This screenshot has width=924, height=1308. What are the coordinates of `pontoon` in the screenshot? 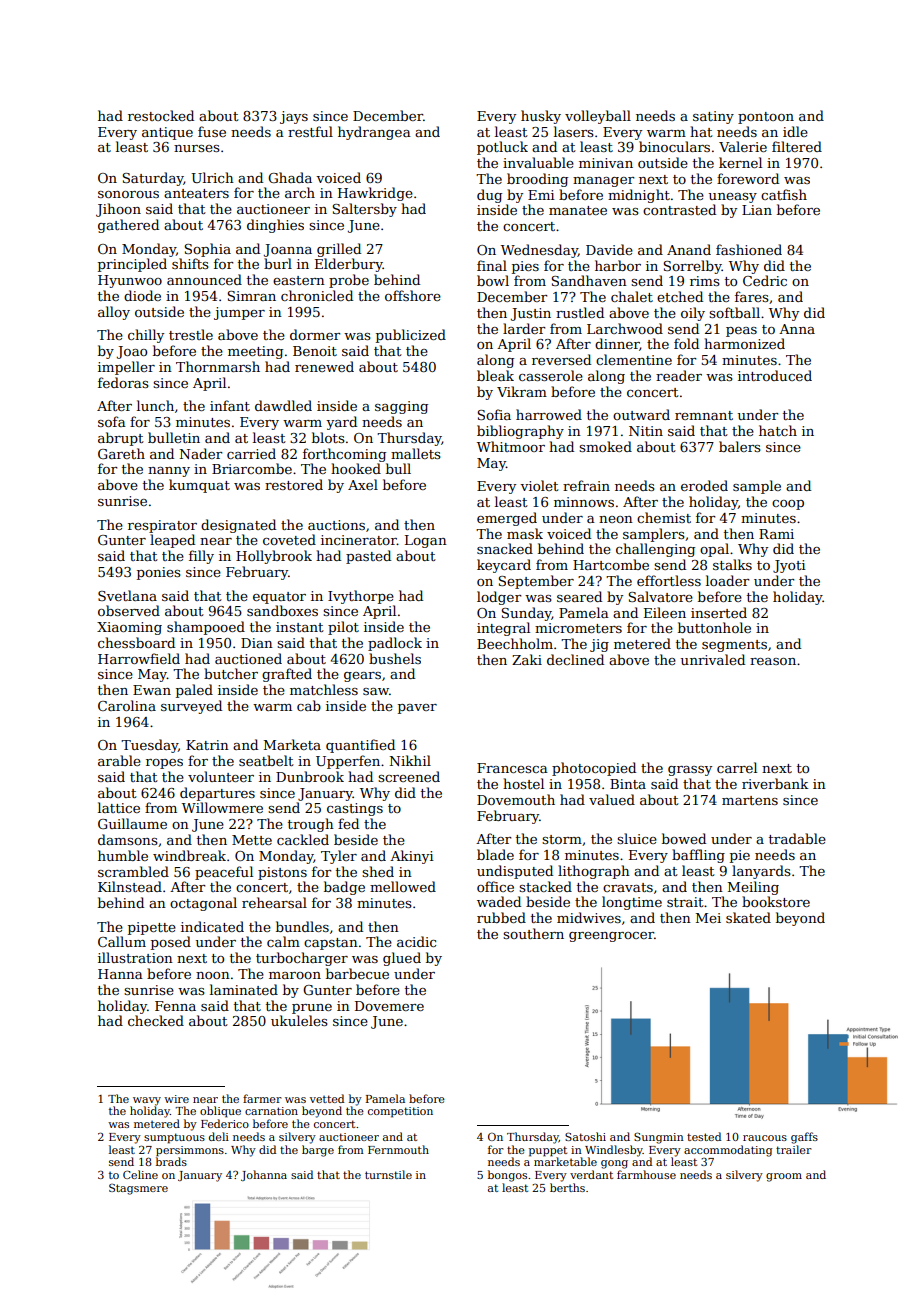 It's located at (766, 118).
